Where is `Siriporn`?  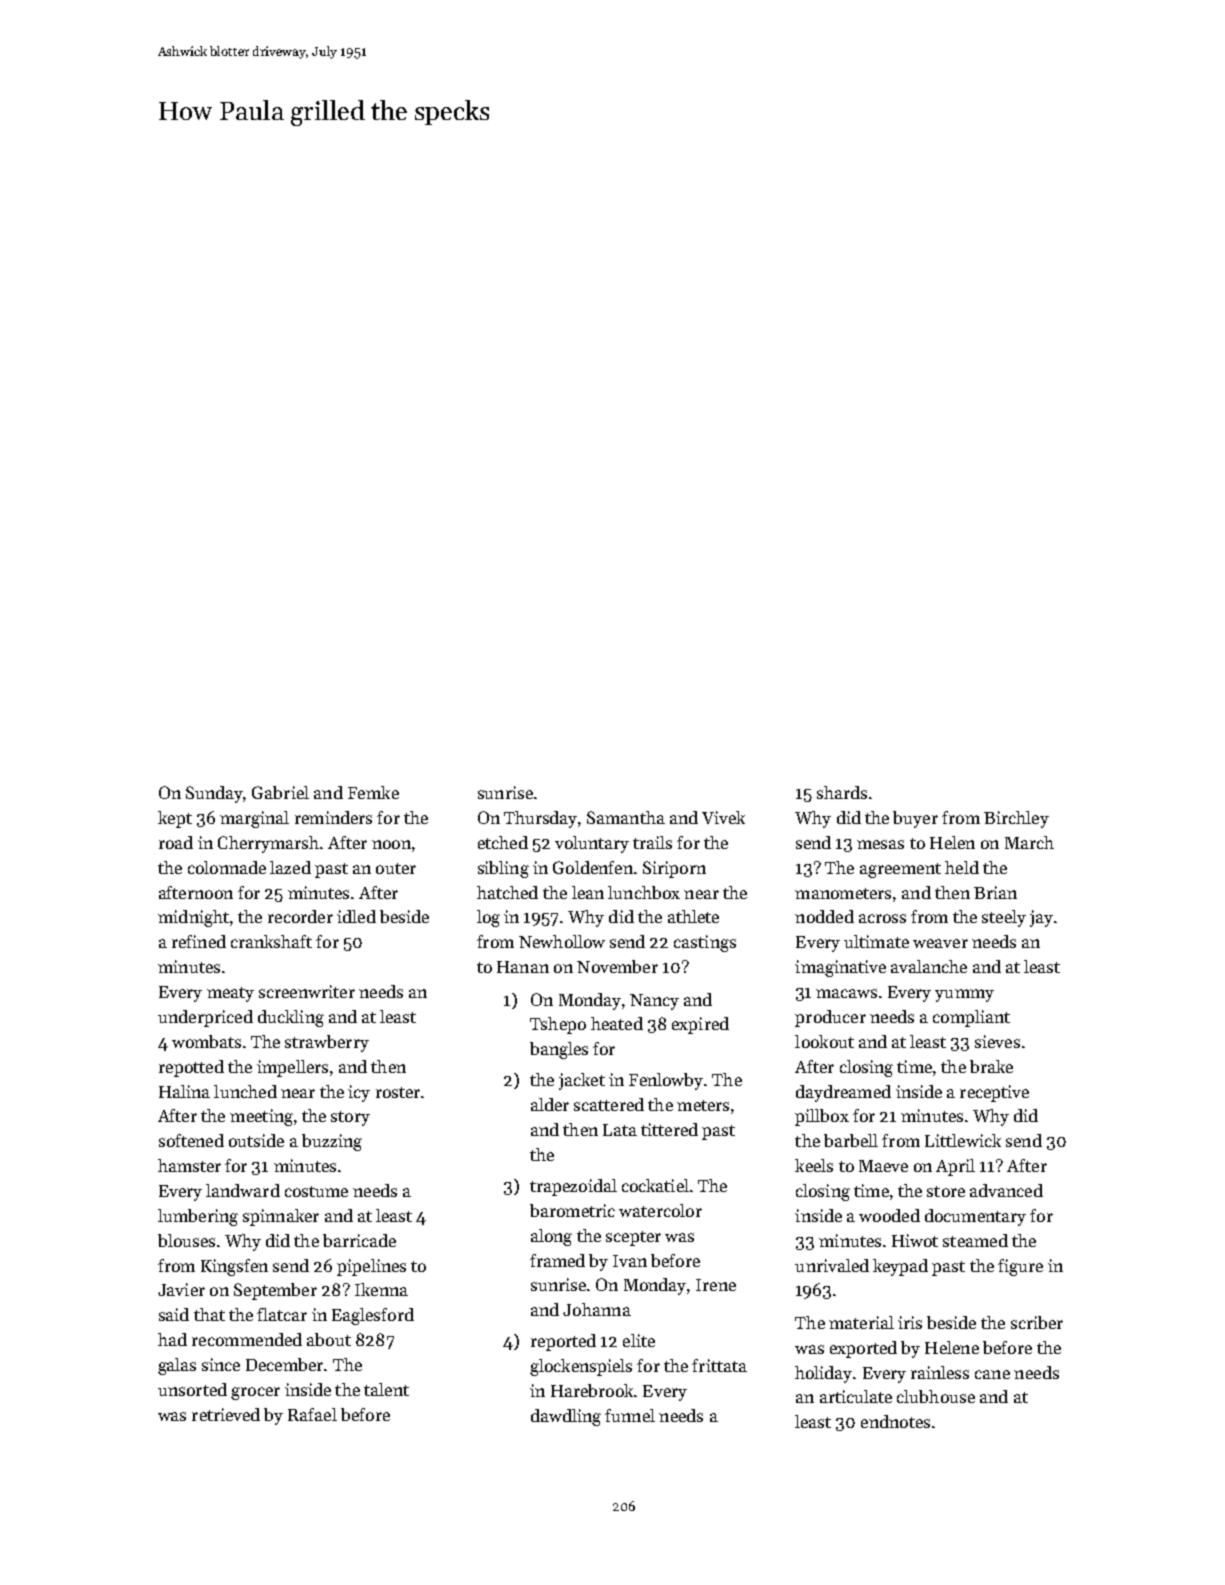 Siriporn is located at coordinates (674, 869).
